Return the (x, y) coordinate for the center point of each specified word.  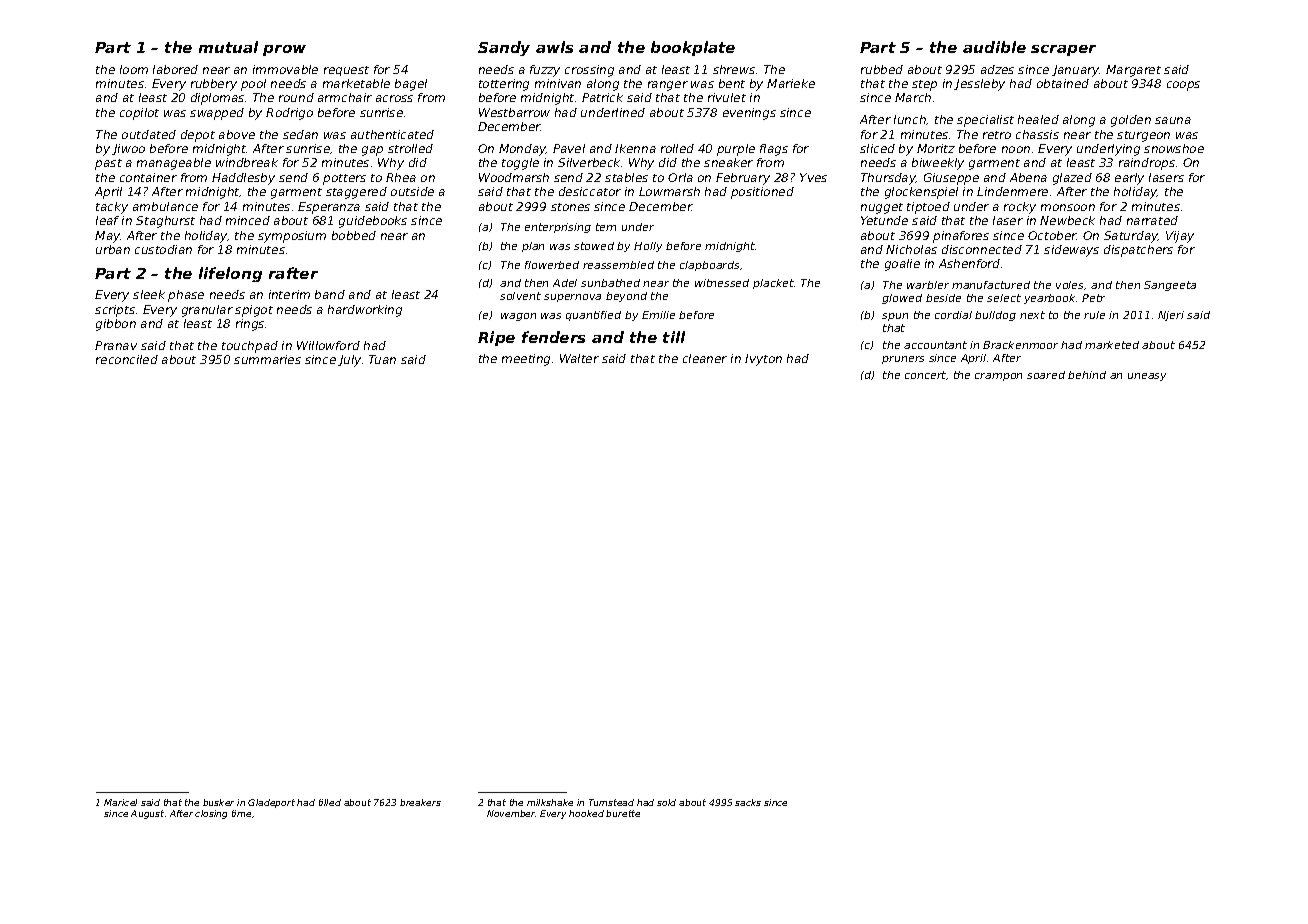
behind (1087, 375)
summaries (267, 359)
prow (284, 50)
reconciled (127, 359)
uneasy (1147, 377)
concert (925, 375)
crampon (998, 377)
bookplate (693, 48)
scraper (1063, 50)
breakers (420, 802)
